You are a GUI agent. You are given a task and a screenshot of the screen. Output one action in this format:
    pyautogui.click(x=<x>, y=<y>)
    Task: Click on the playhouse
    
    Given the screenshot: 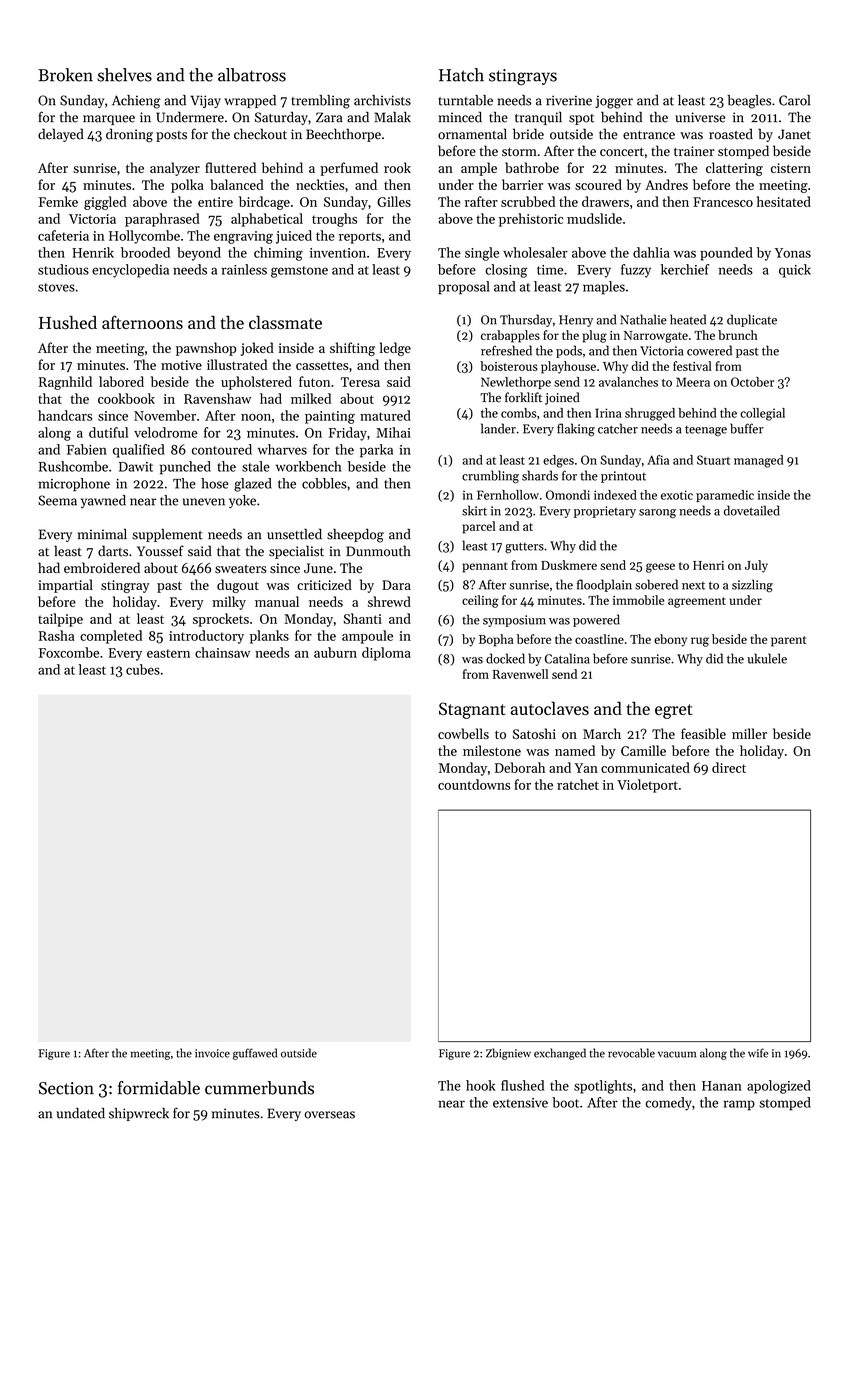 What is the action you would take?
    pyautogui.click(x=568, y=367)
